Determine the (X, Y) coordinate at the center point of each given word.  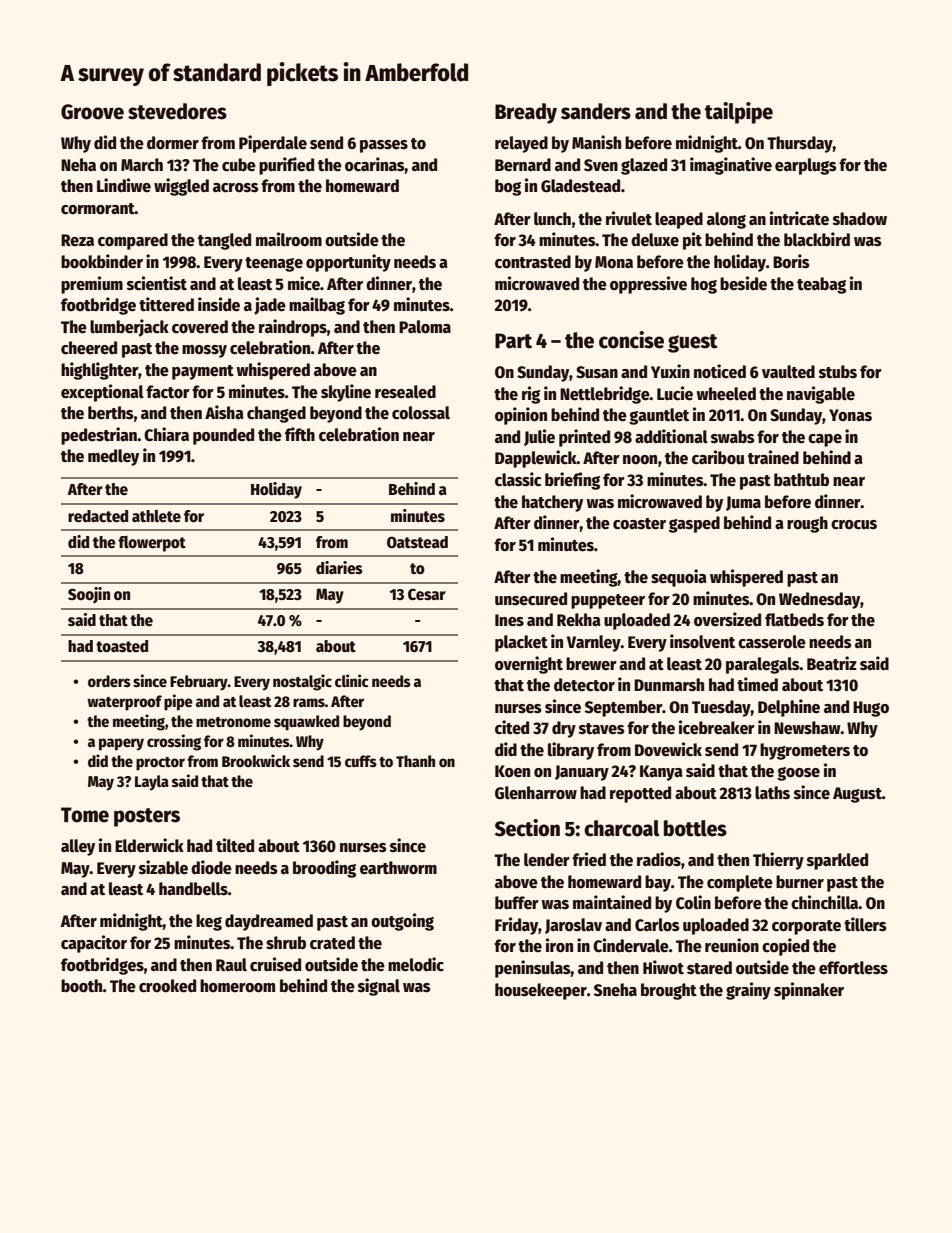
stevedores (177, 111)
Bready (526, 113)
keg (209, 922)
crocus (854, 525)
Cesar (427, 594)
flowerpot (152, 544)
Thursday (800, 144)
